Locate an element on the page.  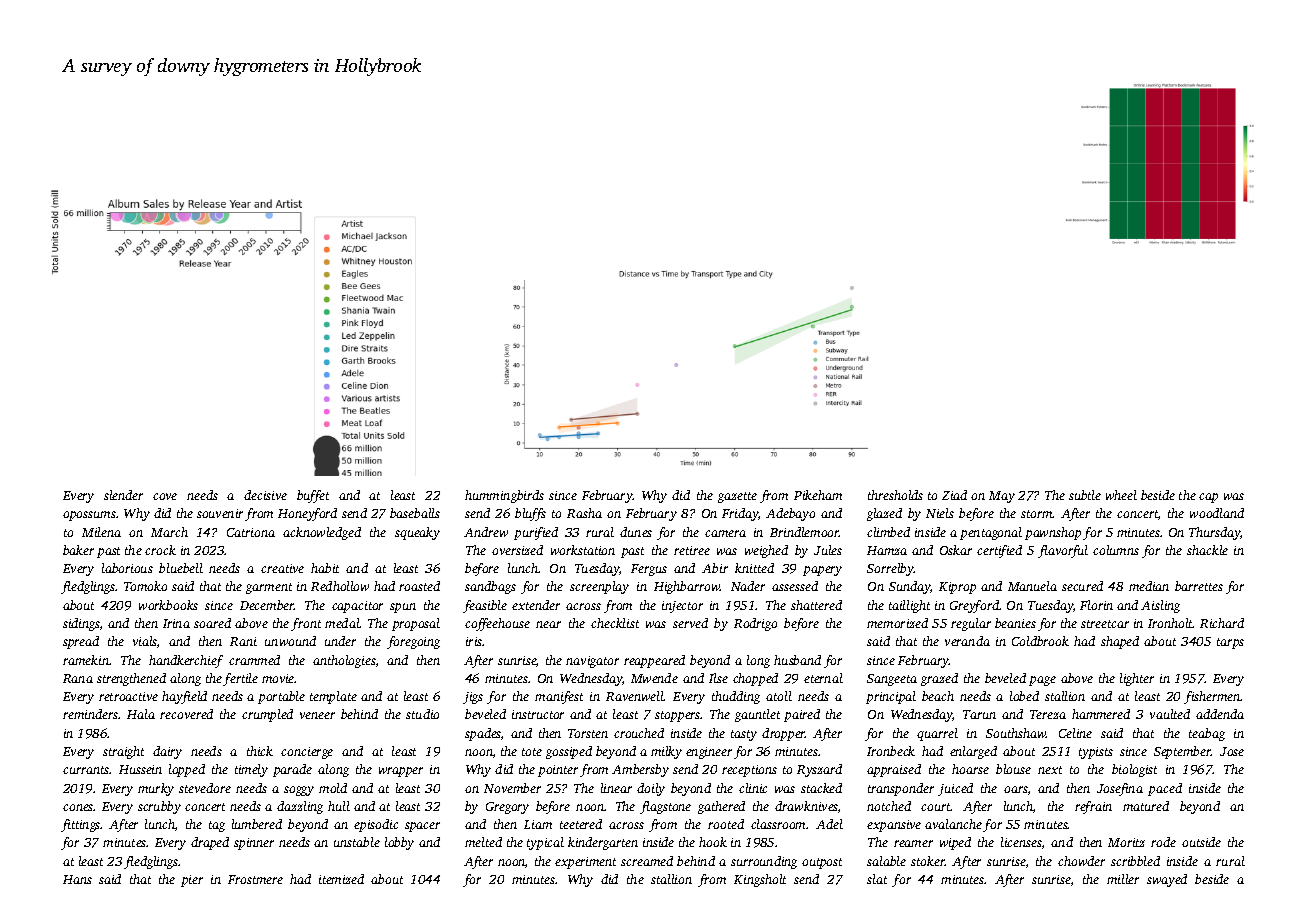
retroactive is located at coordinates (128, 696).
